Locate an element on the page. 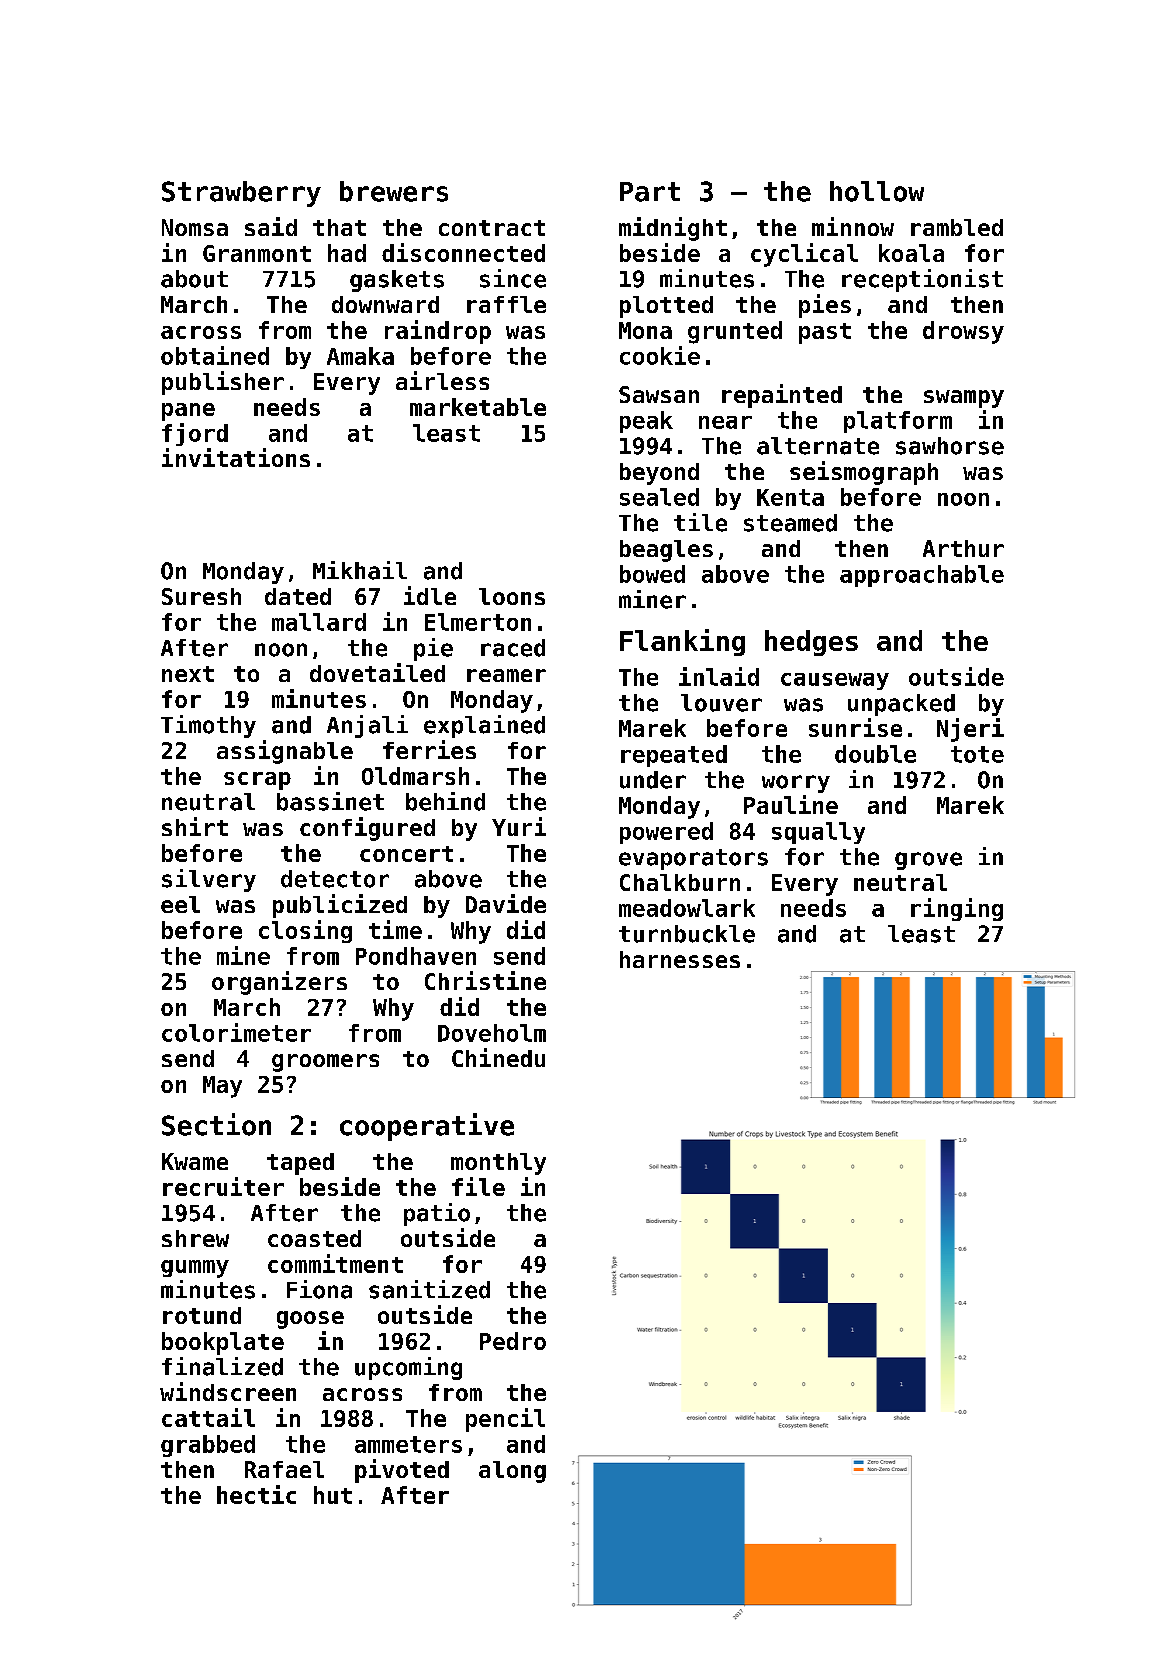  recruiter is located at coordinates (223, 1186).
